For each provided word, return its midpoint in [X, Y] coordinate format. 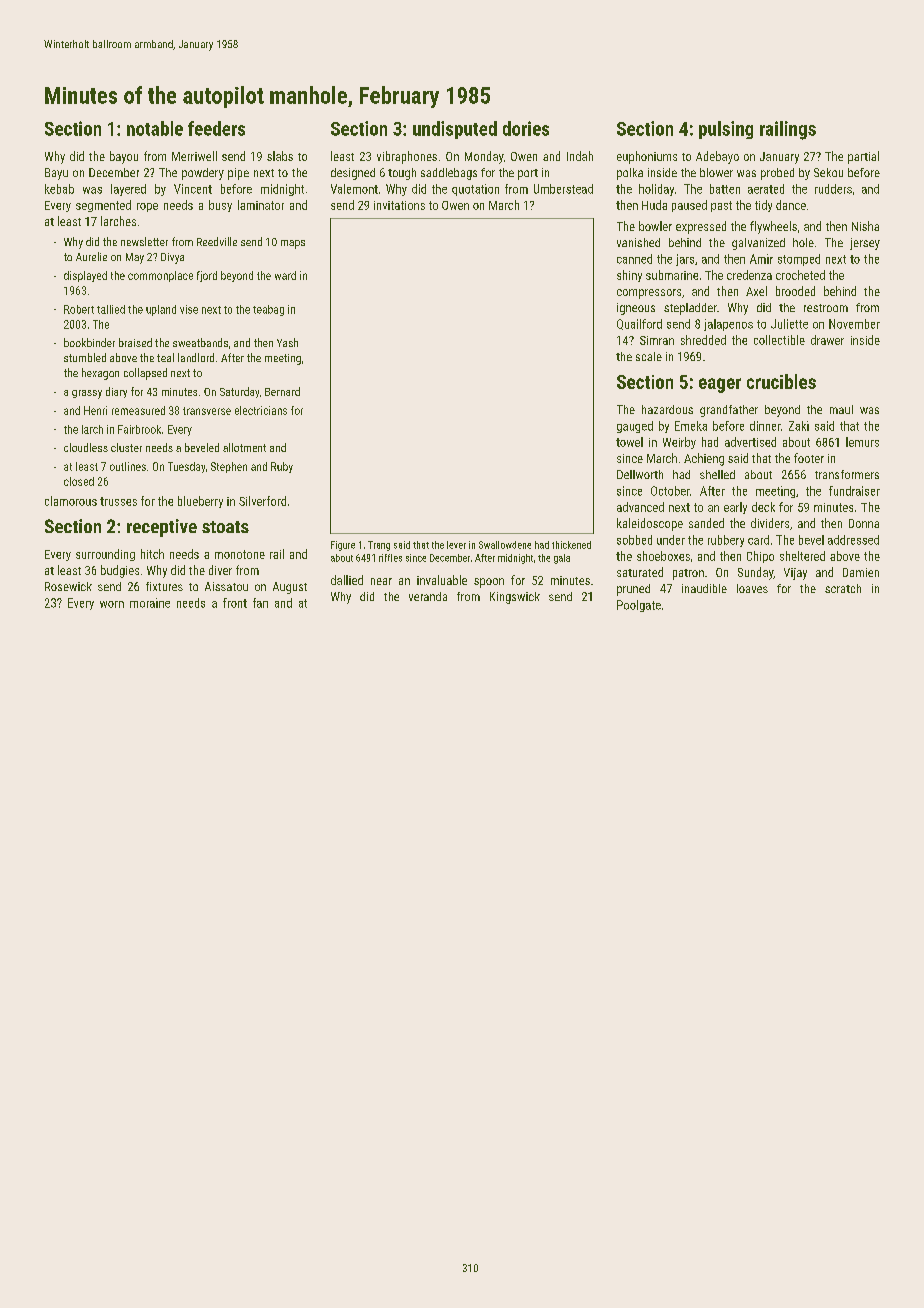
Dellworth [640, 474]
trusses [118, 501]
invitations [399, 205]
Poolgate [639, 606]
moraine [150, 603]
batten [725, 189]
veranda [428, 596]
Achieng [704, 459]
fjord [207, 276]
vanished [638, 242]
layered [128, 190]
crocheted [800, 275]
